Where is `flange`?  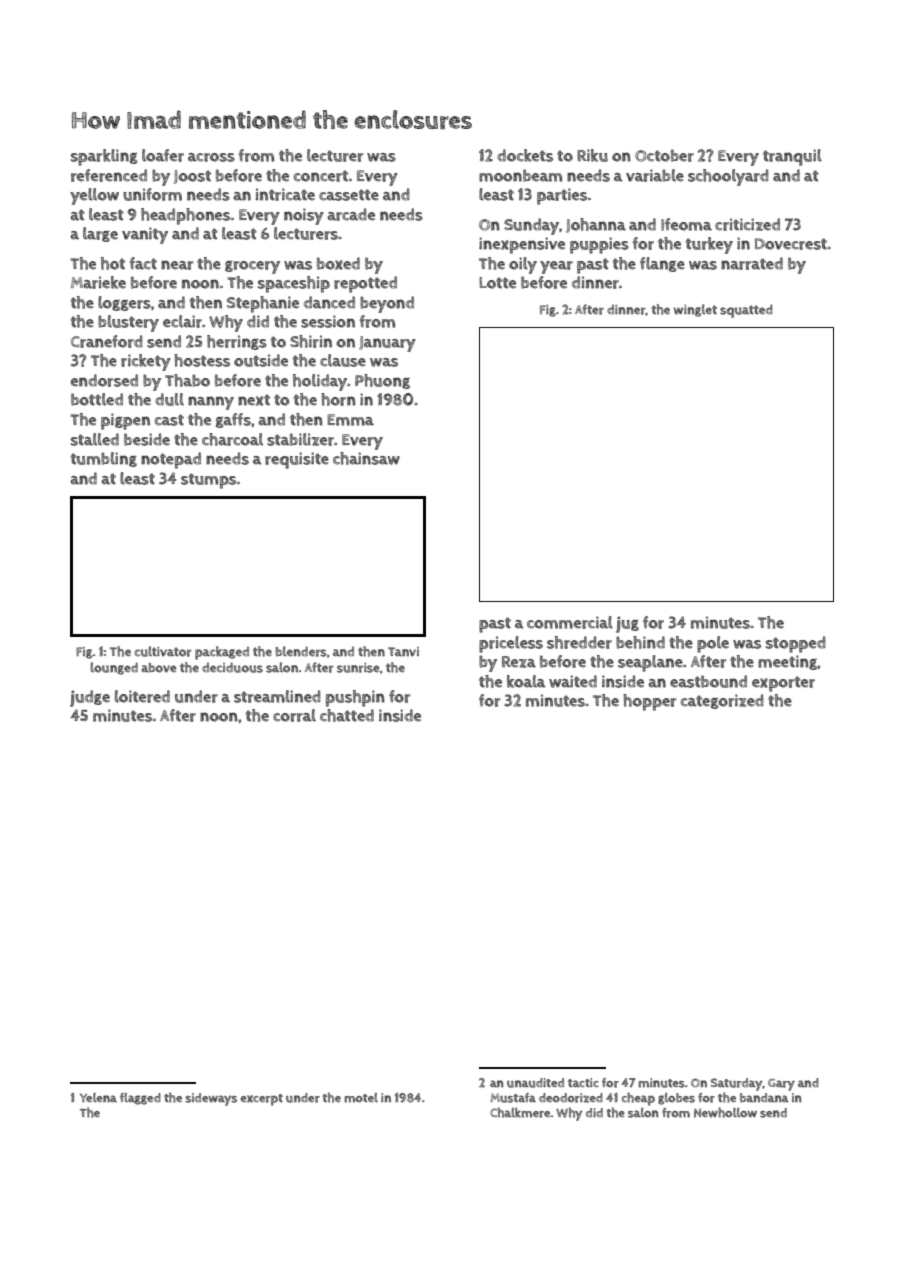 flange is located at coordinates (662, 264).
